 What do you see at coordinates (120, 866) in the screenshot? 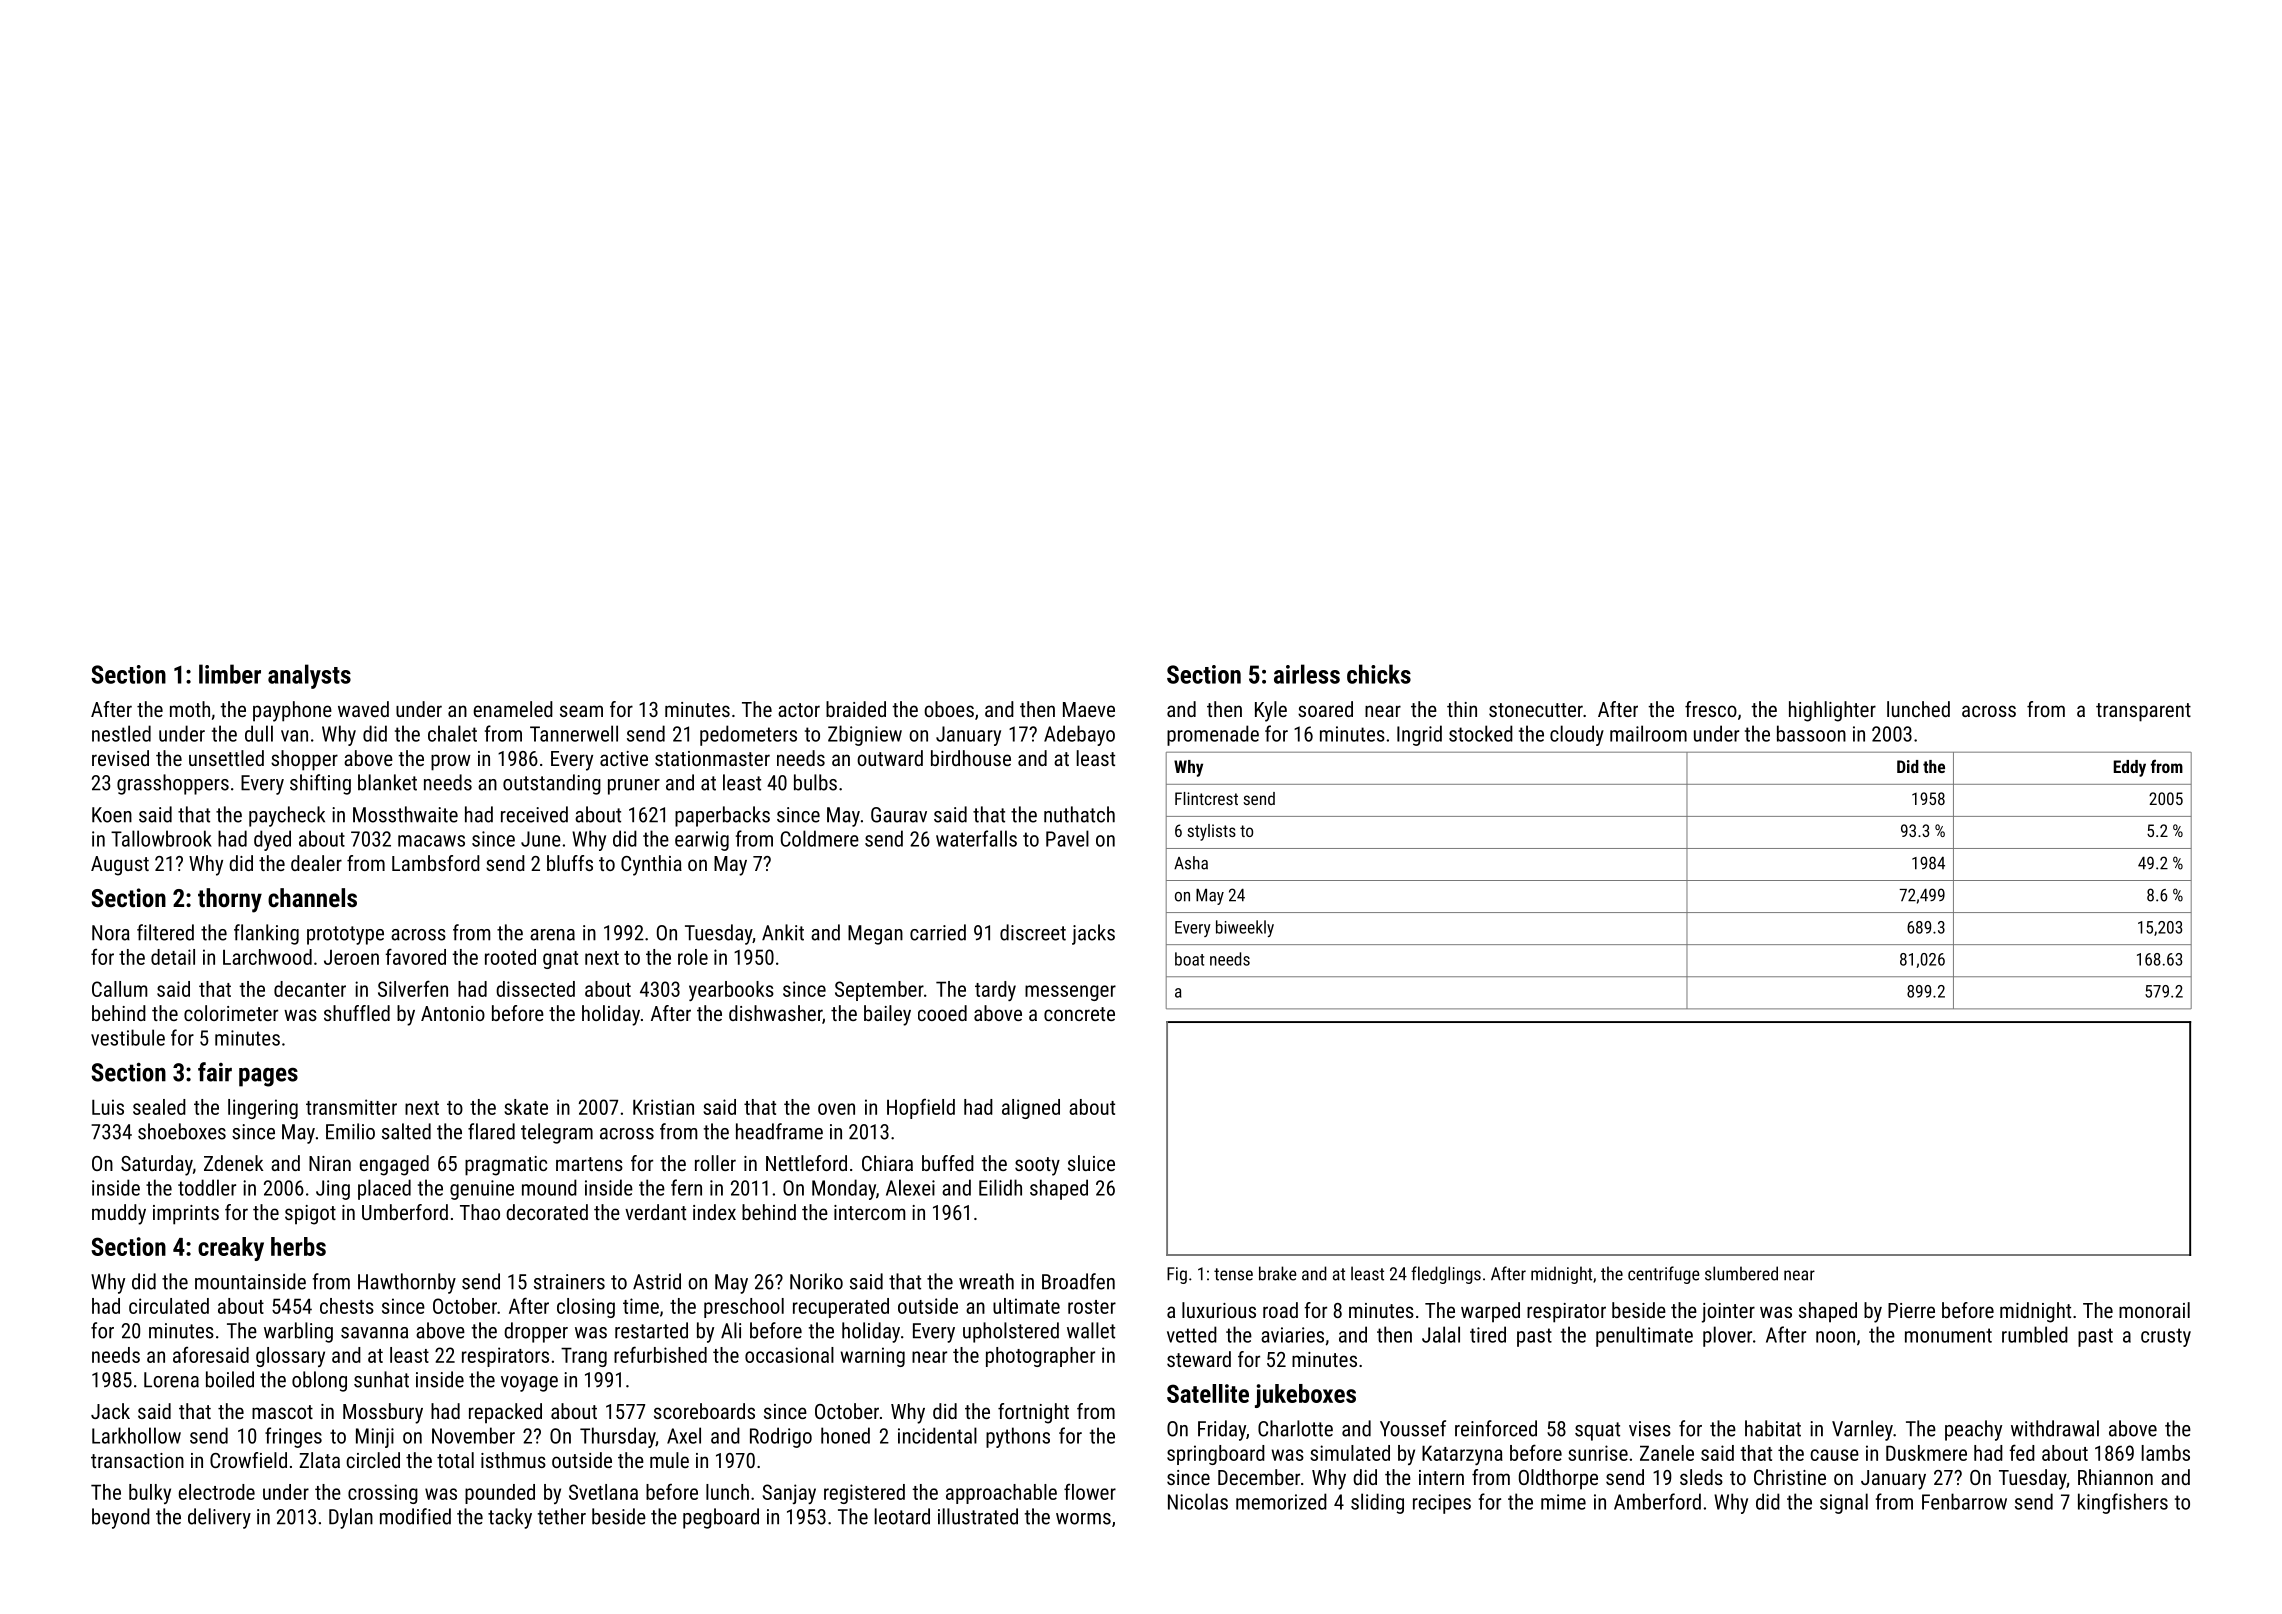
I see `August` at bounding box center [120, 866].
